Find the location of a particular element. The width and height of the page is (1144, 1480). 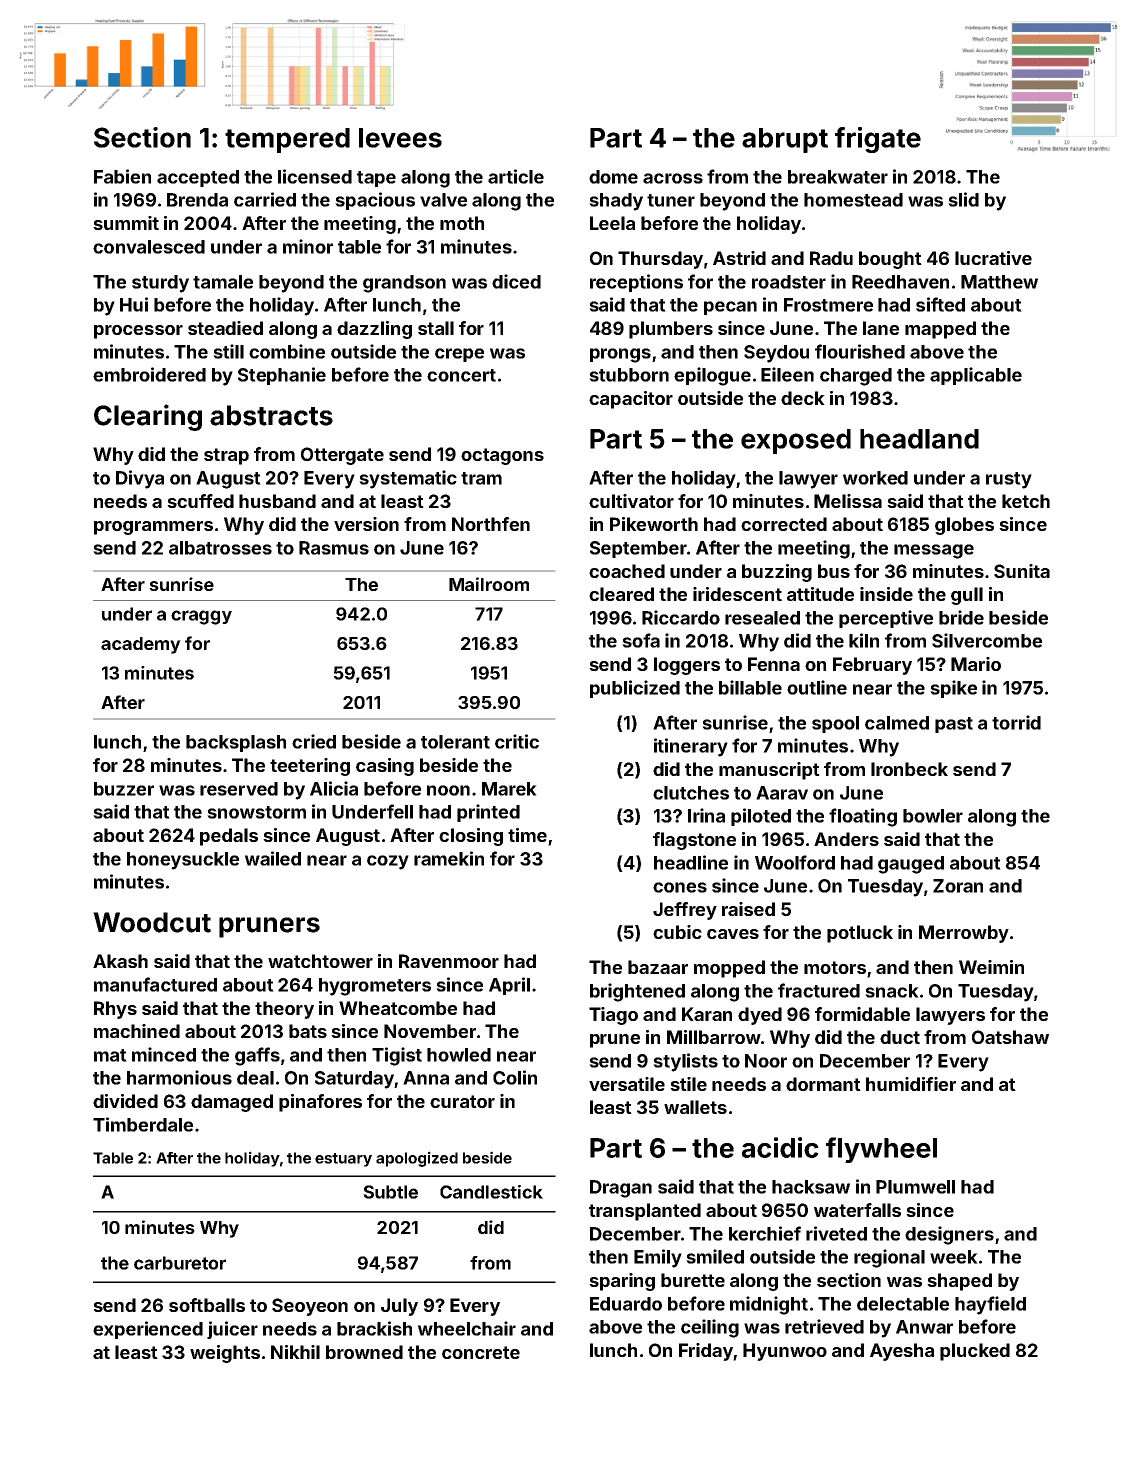

humidifier is located at coordinates (911, 1084).
